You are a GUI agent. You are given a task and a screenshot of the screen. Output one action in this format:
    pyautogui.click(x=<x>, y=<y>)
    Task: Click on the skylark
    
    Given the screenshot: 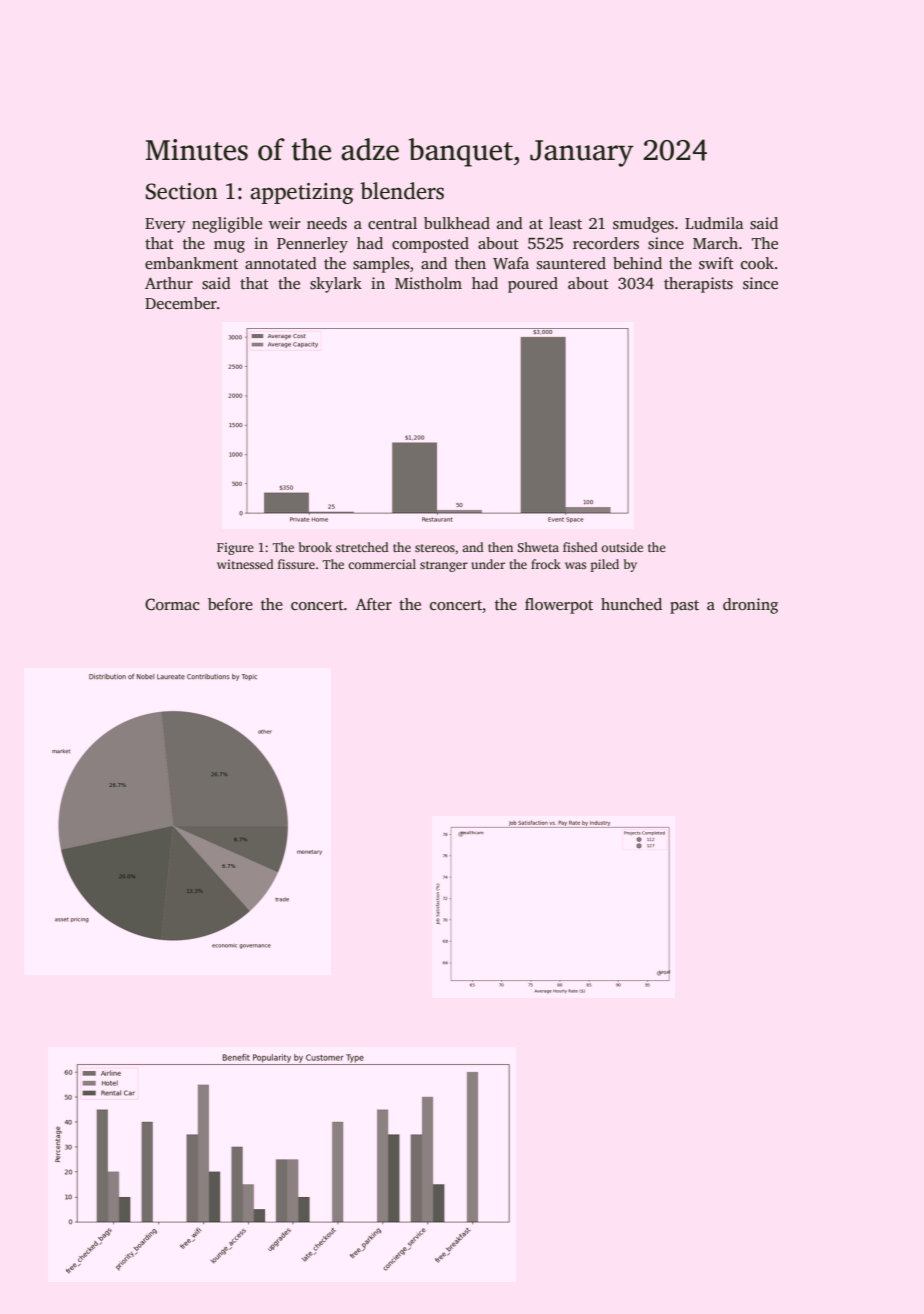 What is the action you would take?
    pyautogui.click(x=336, y=285)
